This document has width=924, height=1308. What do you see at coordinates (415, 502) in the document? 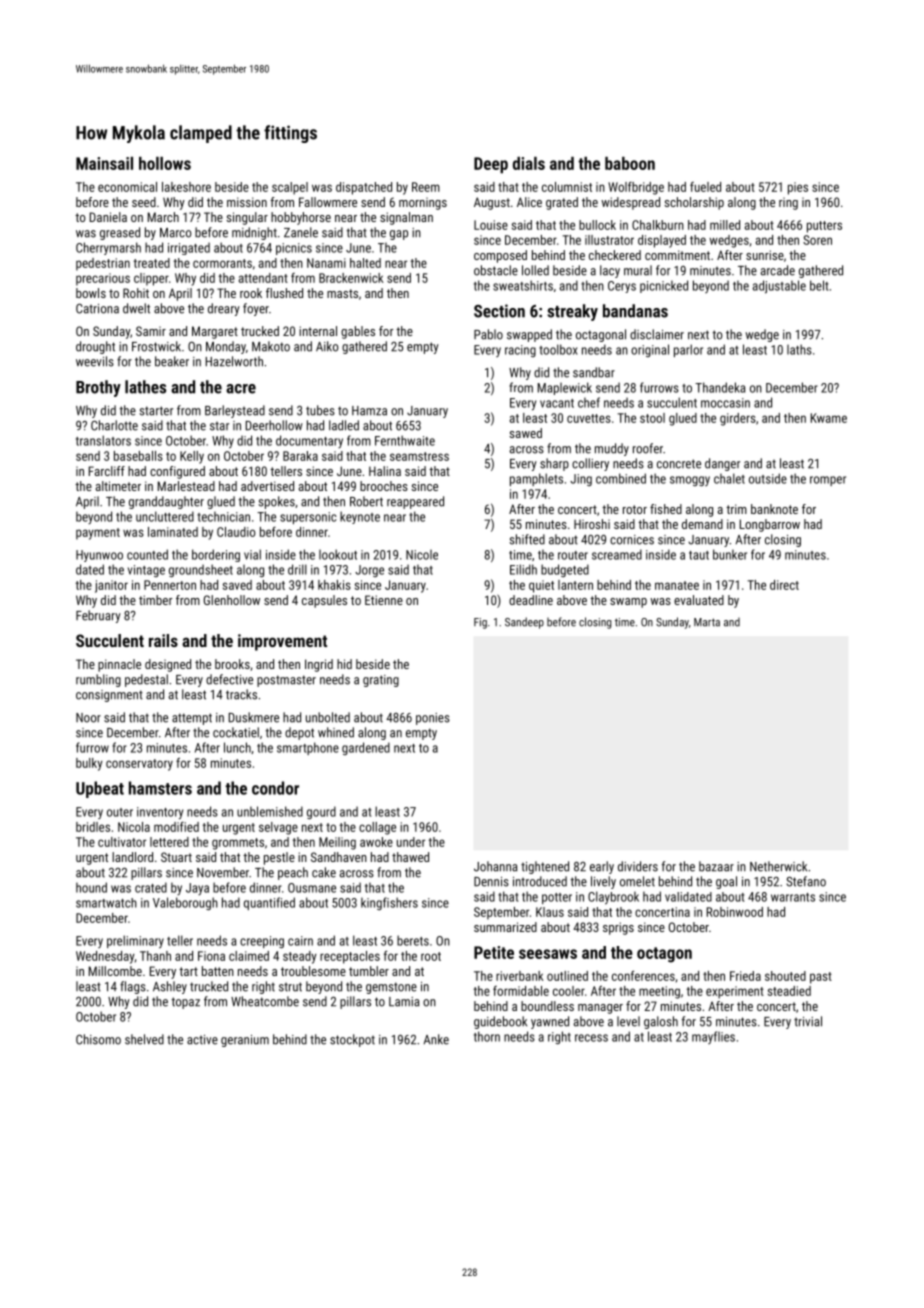
I see `reappeared` at bounding box center [415, 502].
